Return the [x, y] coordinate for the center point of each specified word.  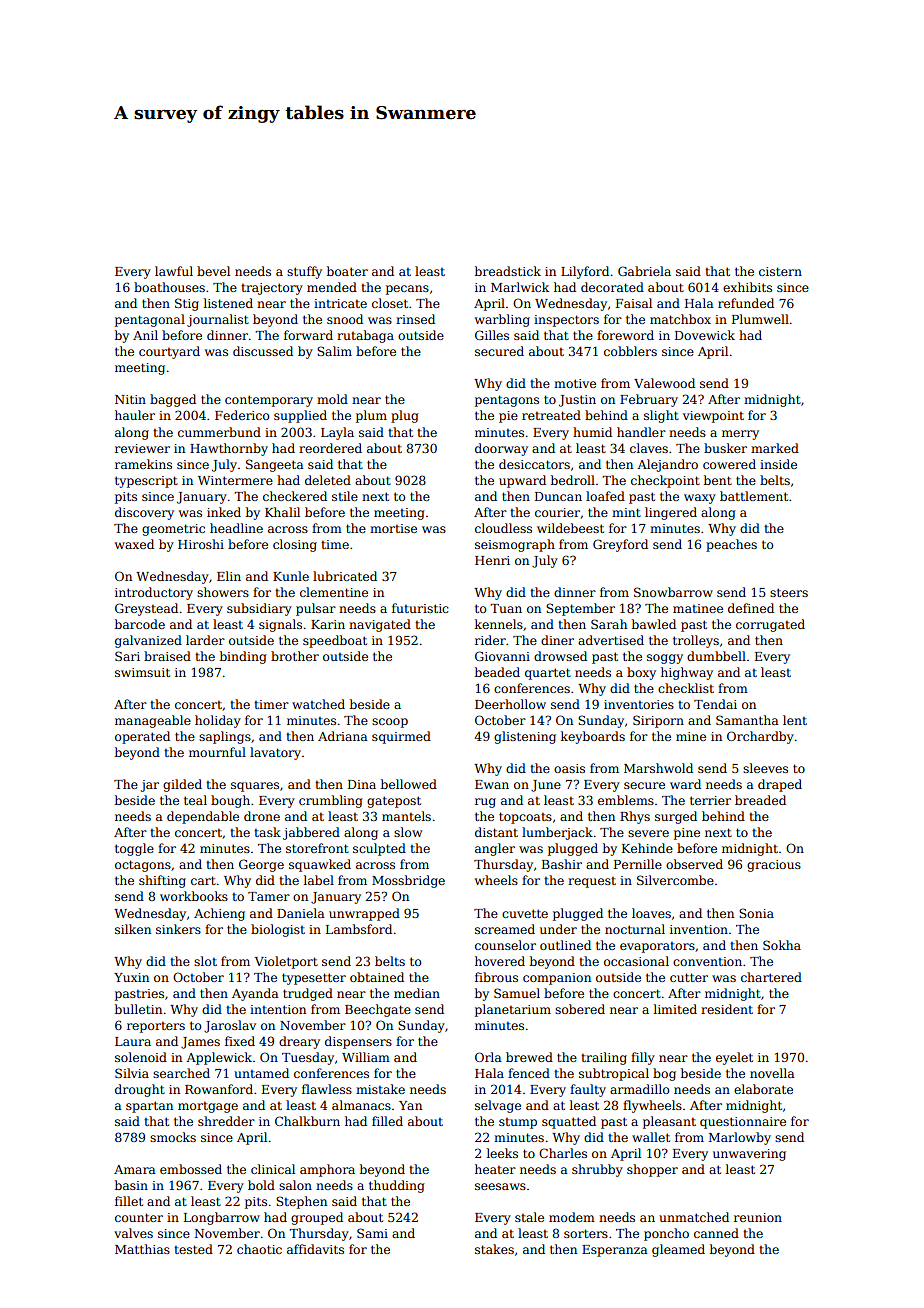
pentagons [507, 401]
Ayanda [255, 994]
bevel [213, 271]
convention [707, 961]
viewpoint [713, 417]
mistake [380, 1089]
